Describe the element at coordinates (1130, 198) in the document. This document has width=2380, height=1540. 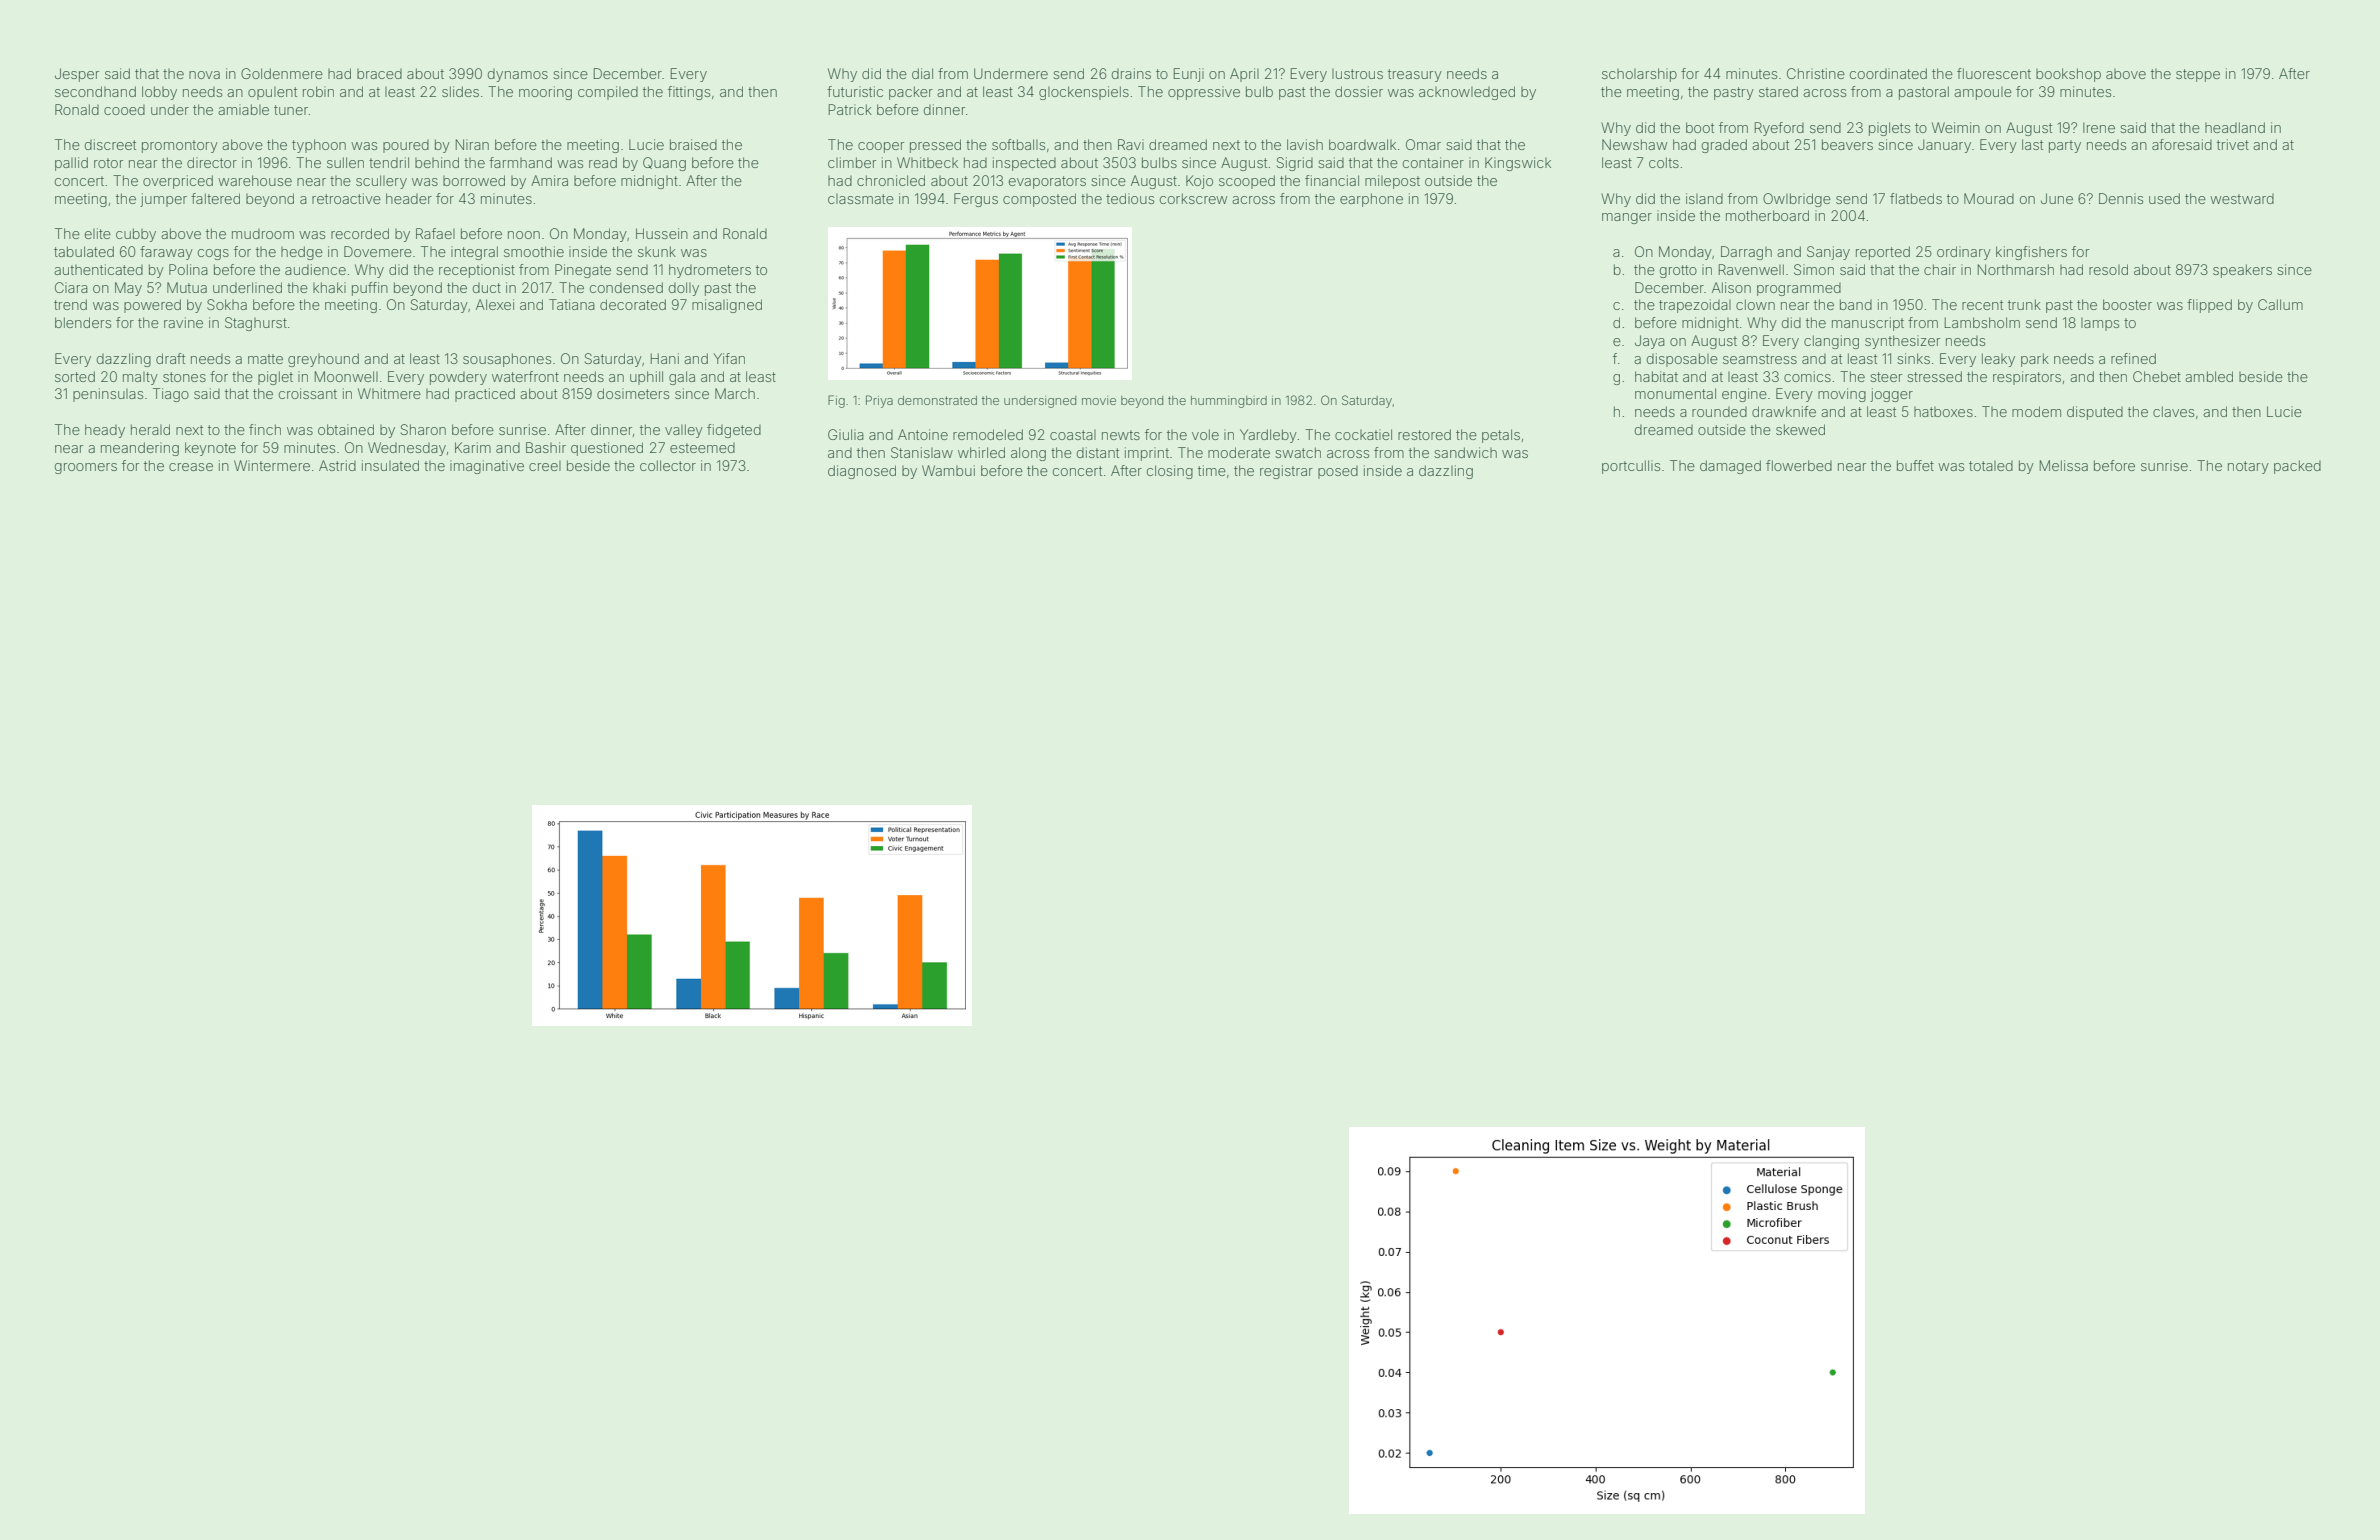
I see `tedious` at that location.
